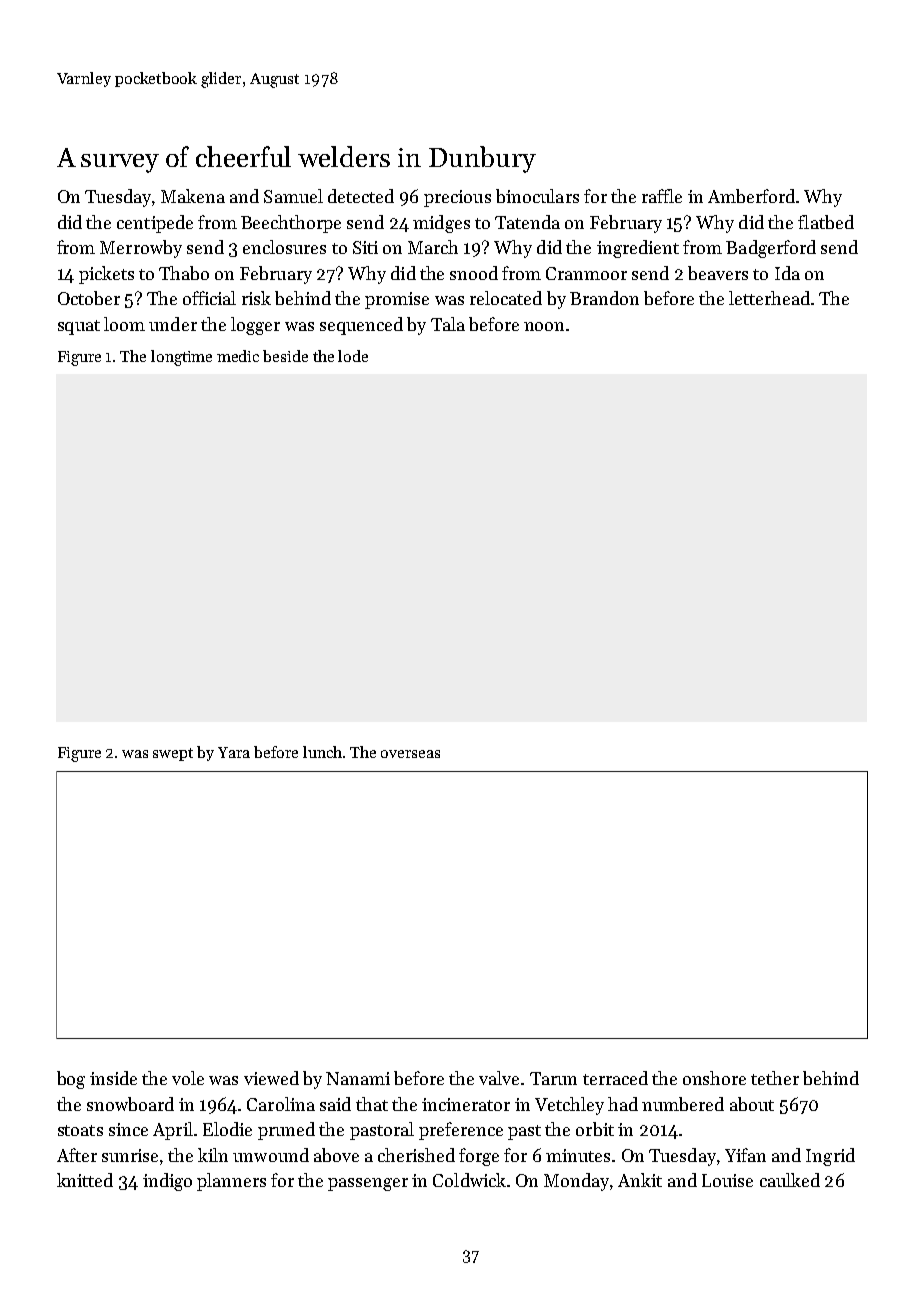 This image has height=1314, width=924. Describe the element at coordinates (457, 198) in the image. I see `precious` at that location.
